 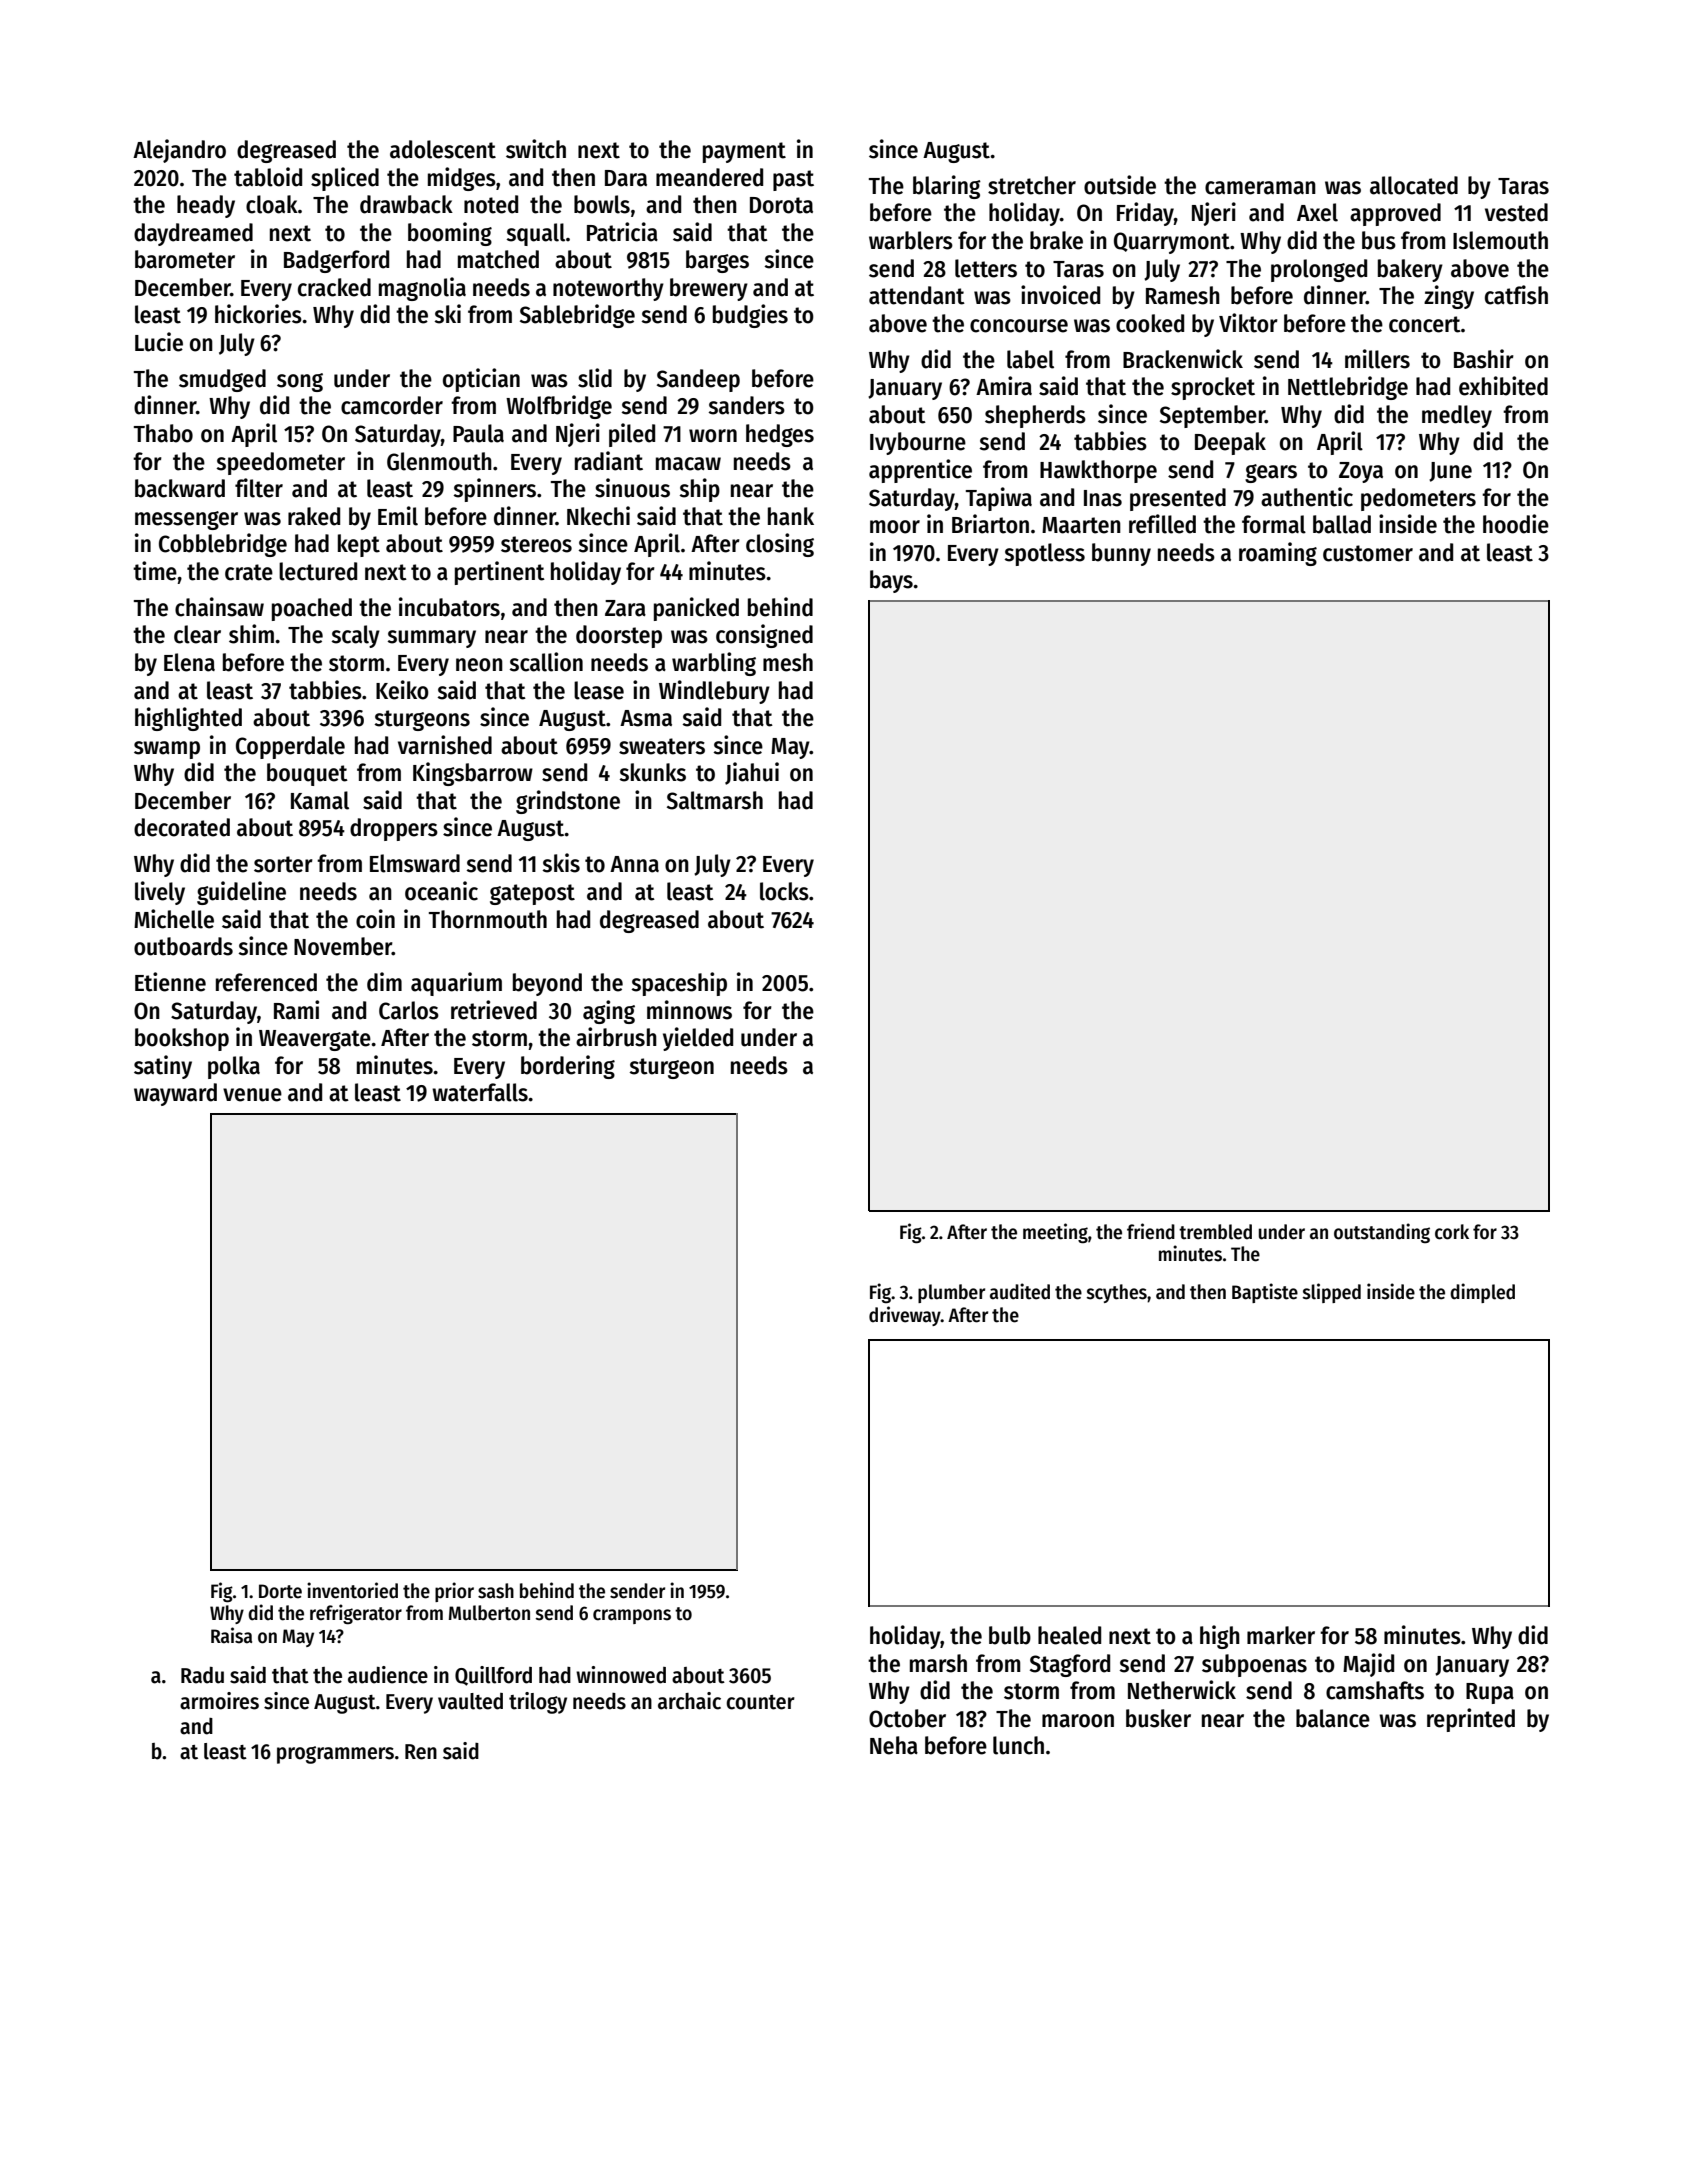 What do you see at coordinates (1055, 1233) in the screenshot?
I see `meeting` at bounding box center [1055, 1233].
